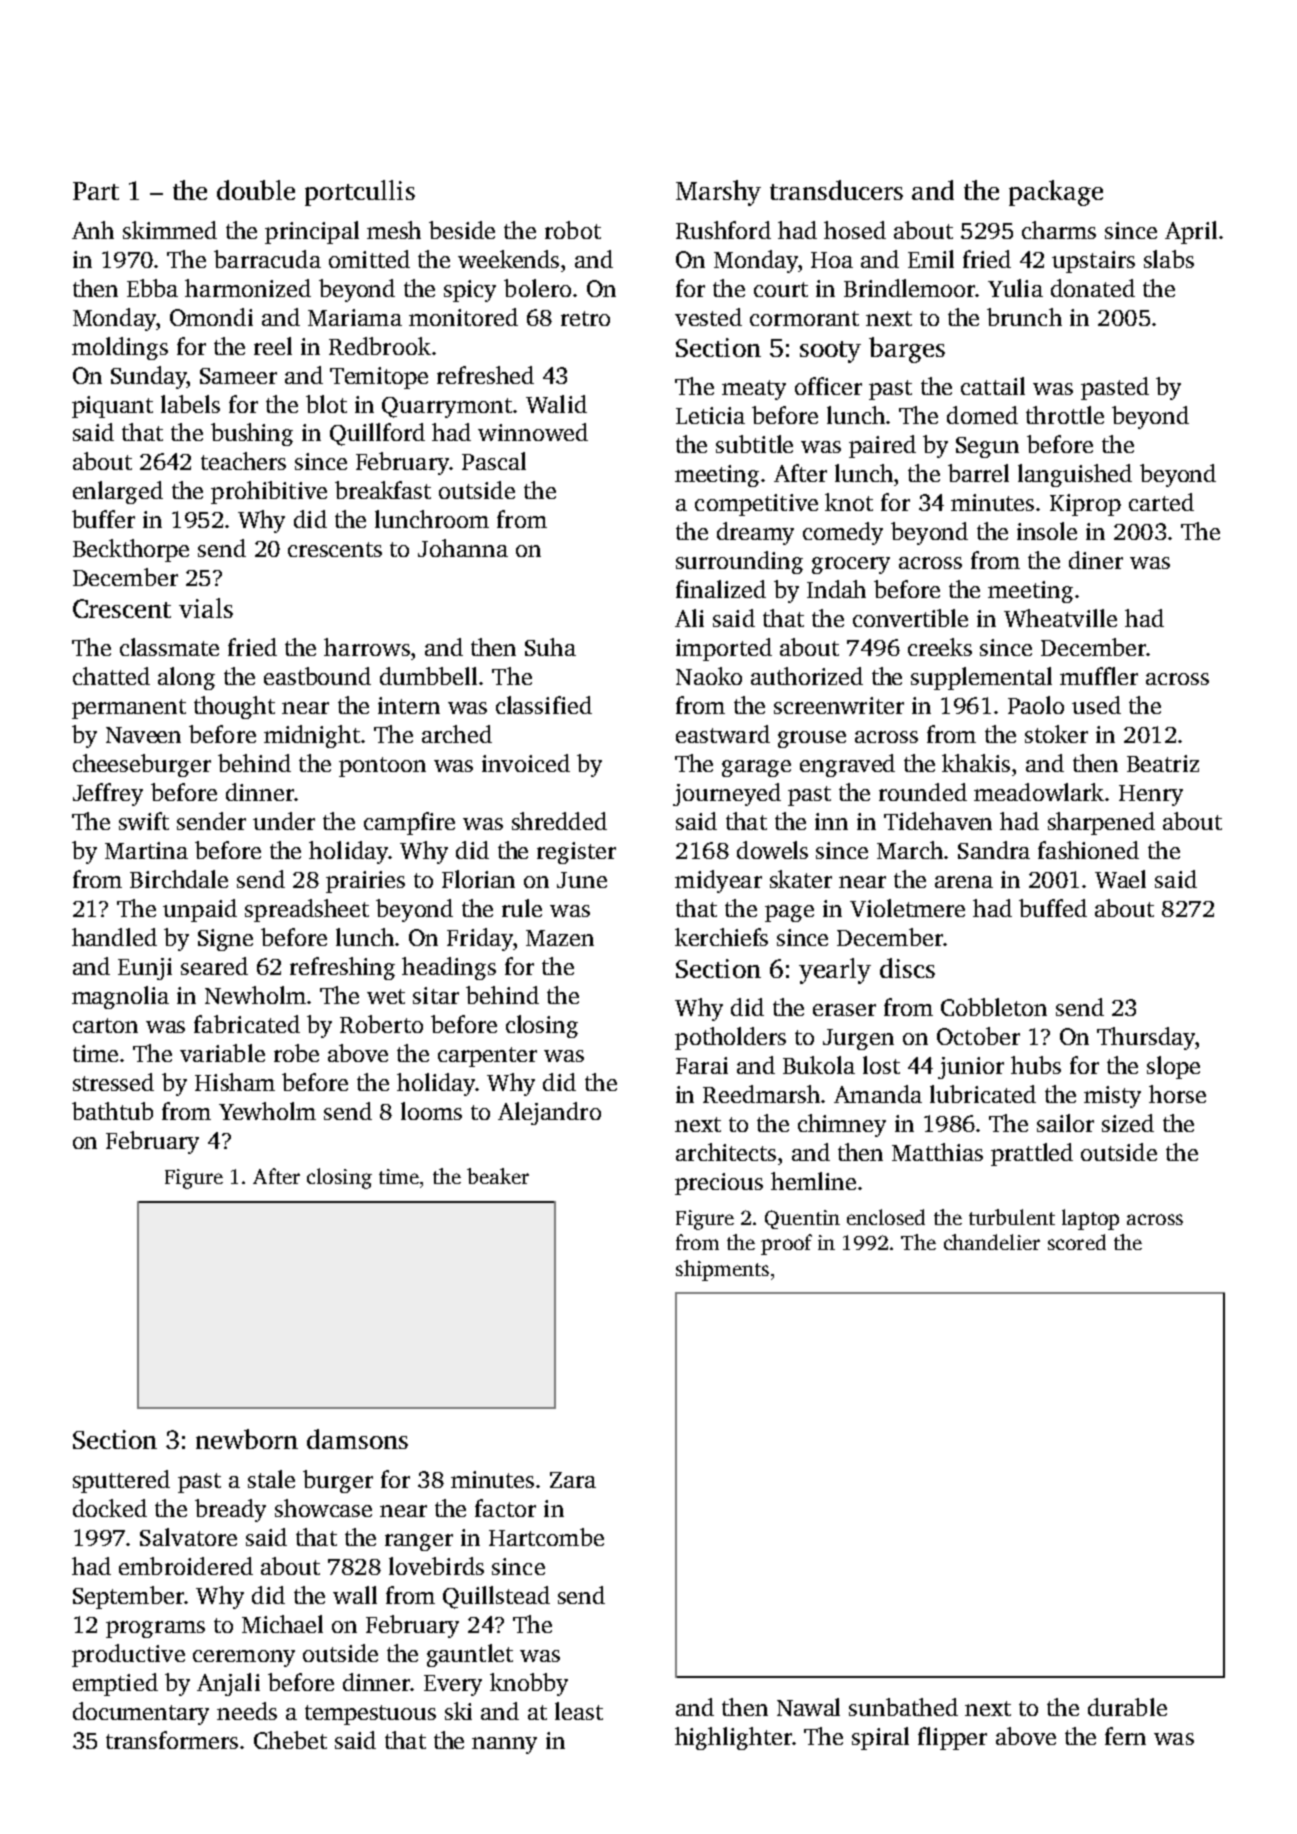  I want to click on buffed, so click(1053, 908).
